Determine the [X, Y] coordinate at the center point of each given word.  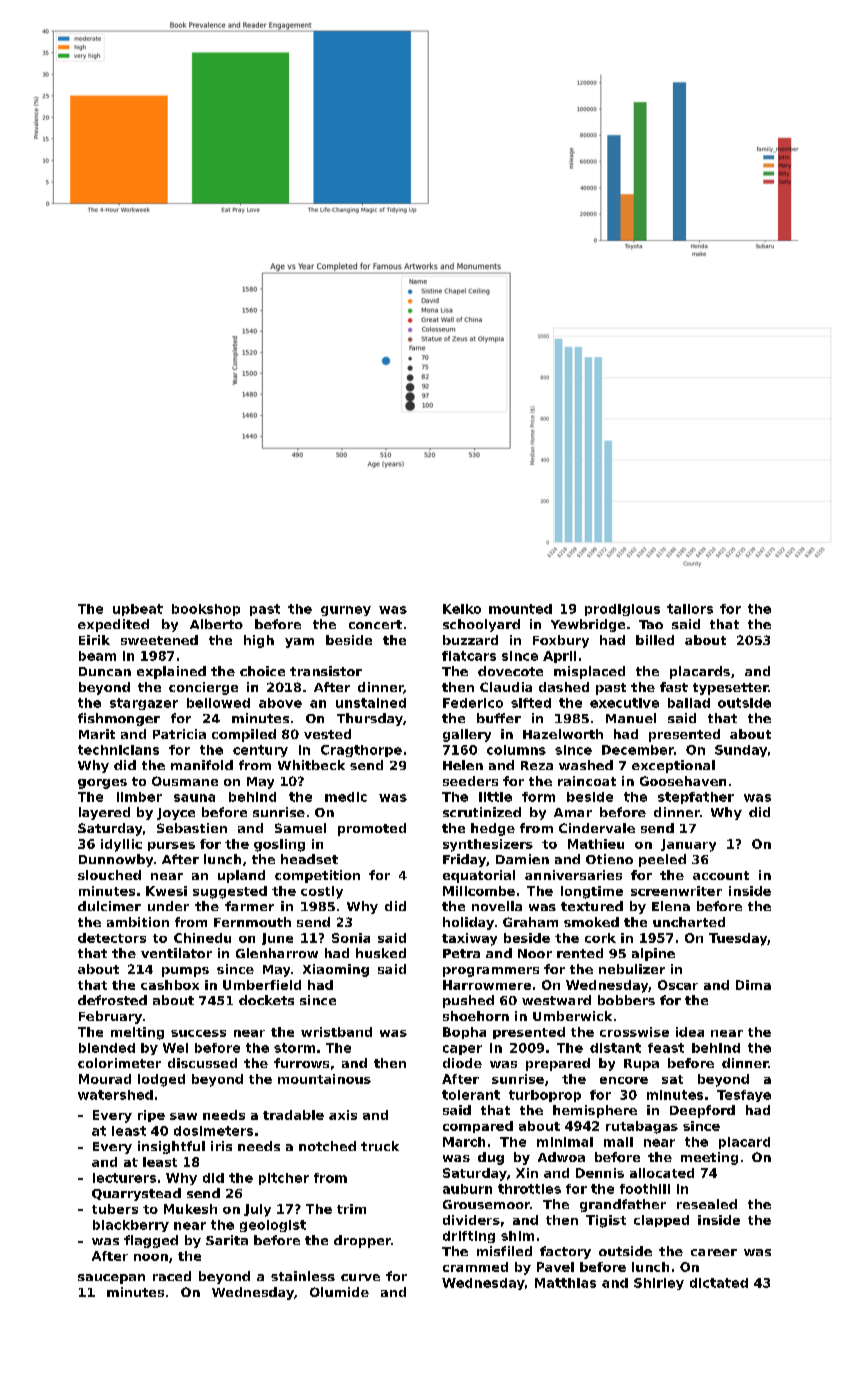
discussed [202, 1063]
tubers [115, 1209]
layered [104, 813]
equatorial [479, 876]
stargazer [144, 704]
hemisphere [595, 1111]
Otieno [609, 859]
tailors [690, 609]
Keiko [462, 609]
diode [462, 1063]
